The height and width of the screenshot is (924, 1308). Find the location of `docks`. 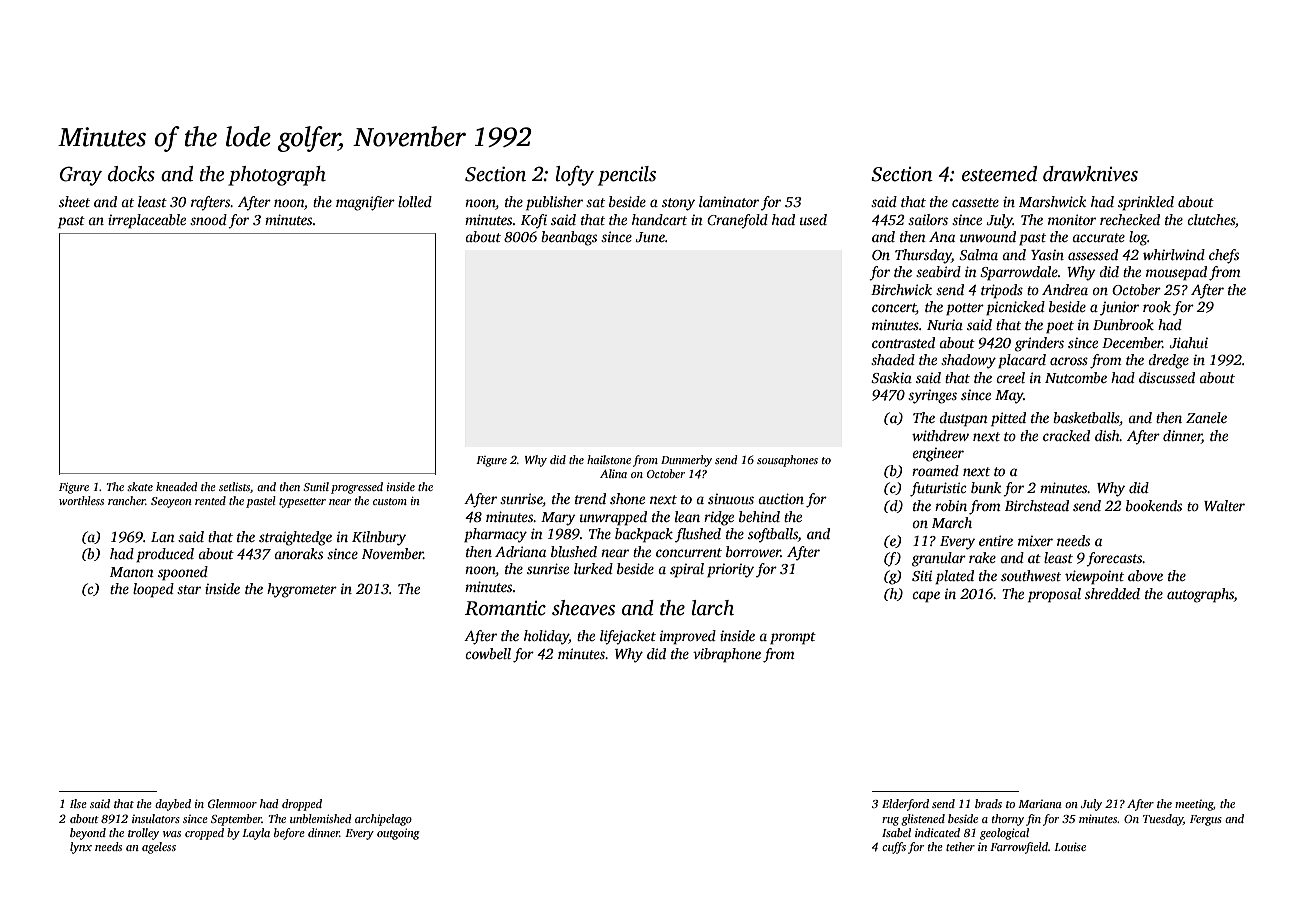

docks is located at coordinates (131, 174).
